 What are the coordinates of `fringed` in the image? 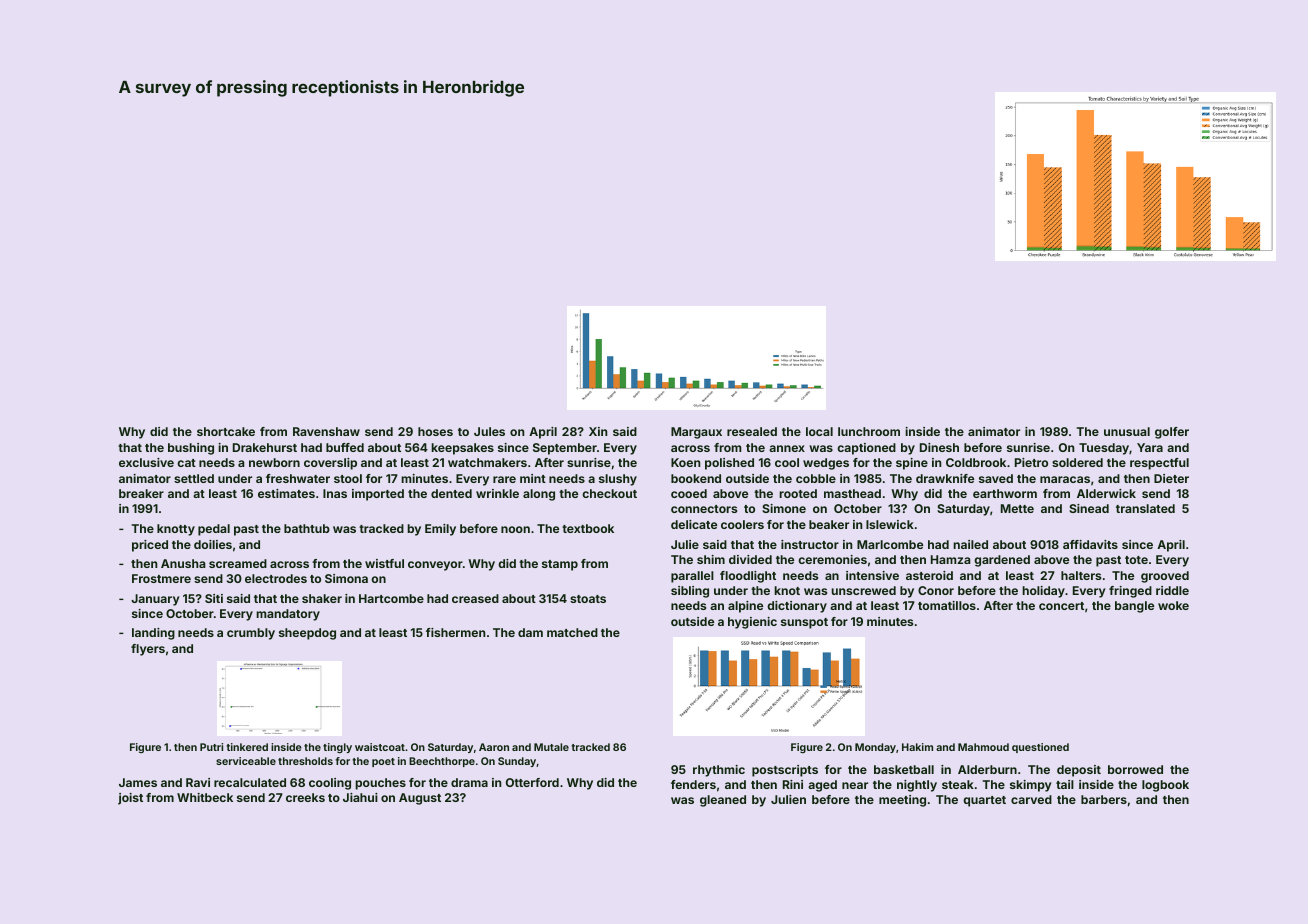 It's located at (1130, 592).
